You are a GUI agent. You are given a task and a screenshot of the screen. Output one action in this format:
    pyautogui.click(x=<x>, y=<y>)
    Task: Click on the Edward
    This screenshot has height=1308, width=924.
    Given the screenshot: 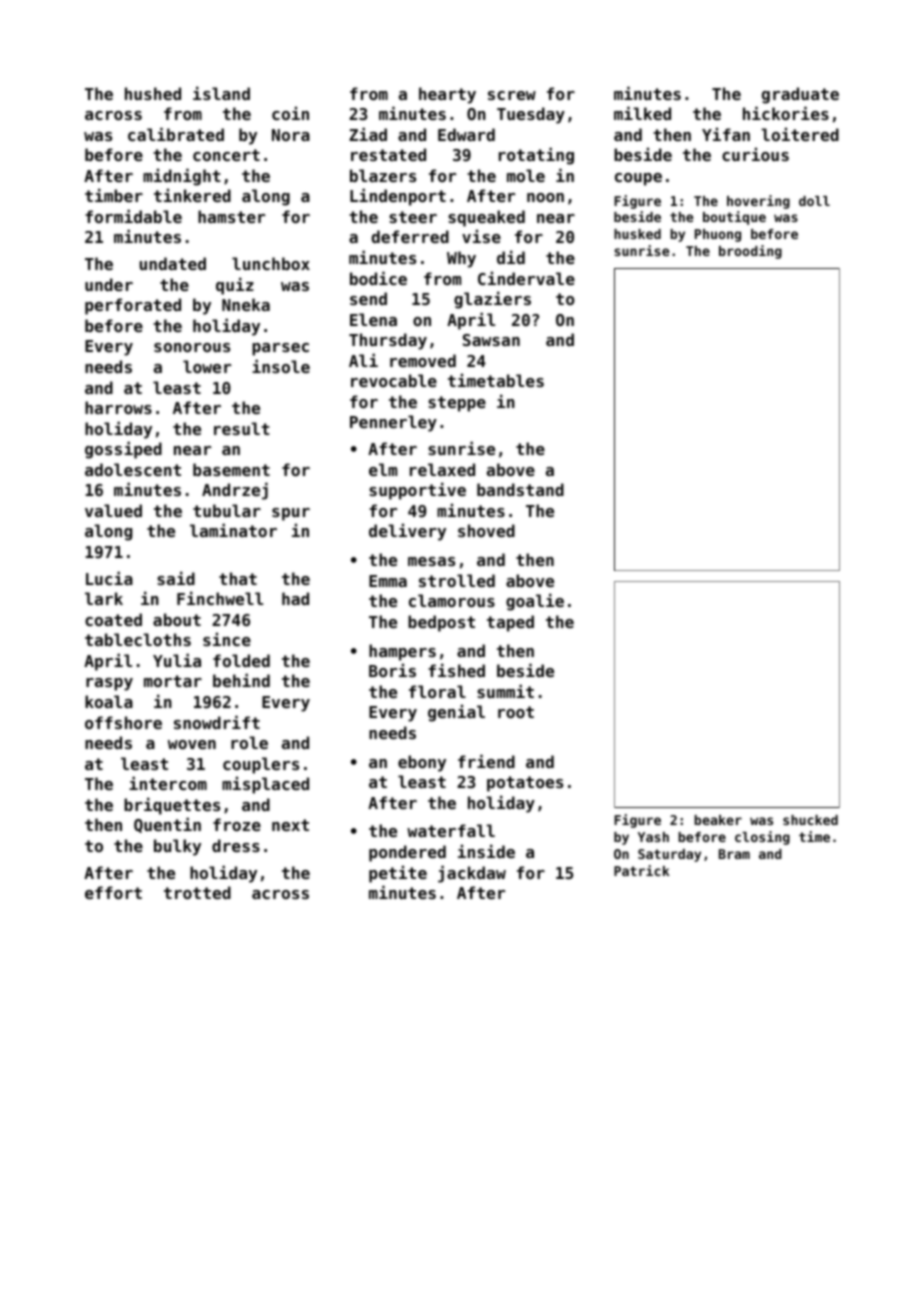 What is the action you would take?
    pyautogui.click(x=466, y=134)
